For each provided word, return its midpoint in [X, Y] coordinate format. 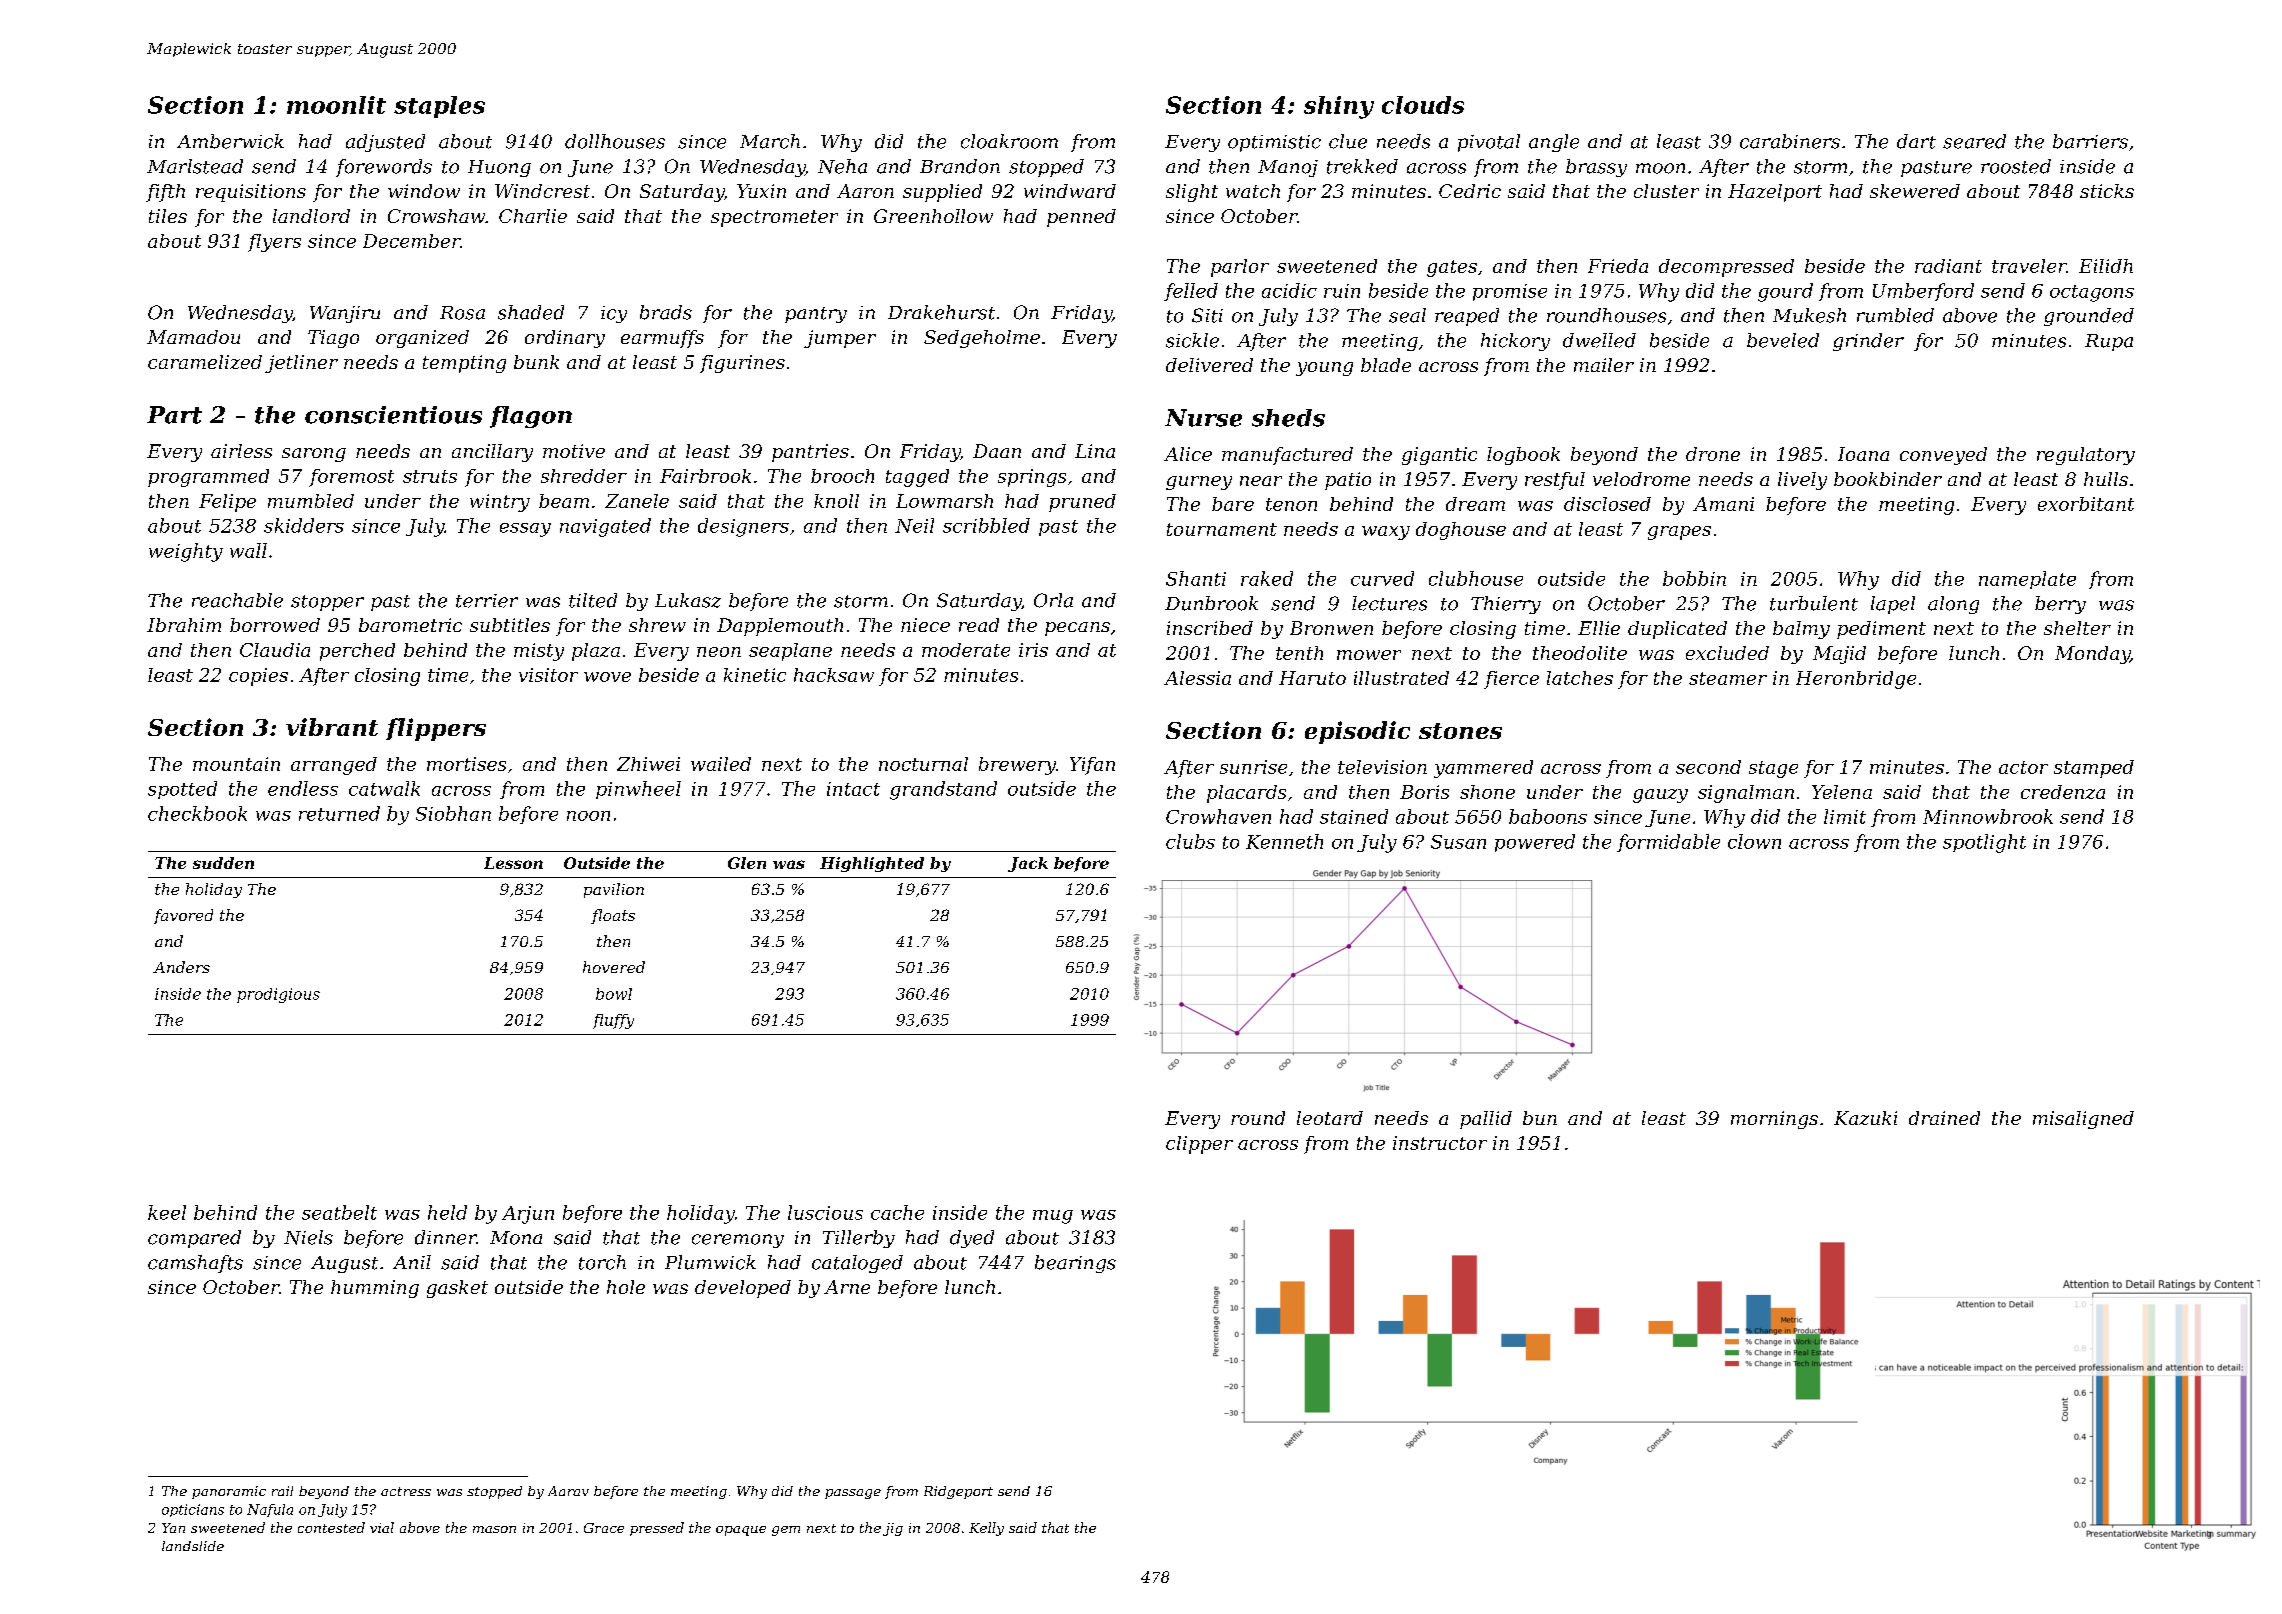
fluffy [613, 1021]
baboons [1548, 816]
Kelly [986, 1529]
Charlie [533, 216]
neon [719, 652]
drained [1944, 1118]
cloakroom [1009, 141]
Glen [747, 863]
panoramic [229, 1492]
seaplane [790, 652]
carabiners [1790, 141]
